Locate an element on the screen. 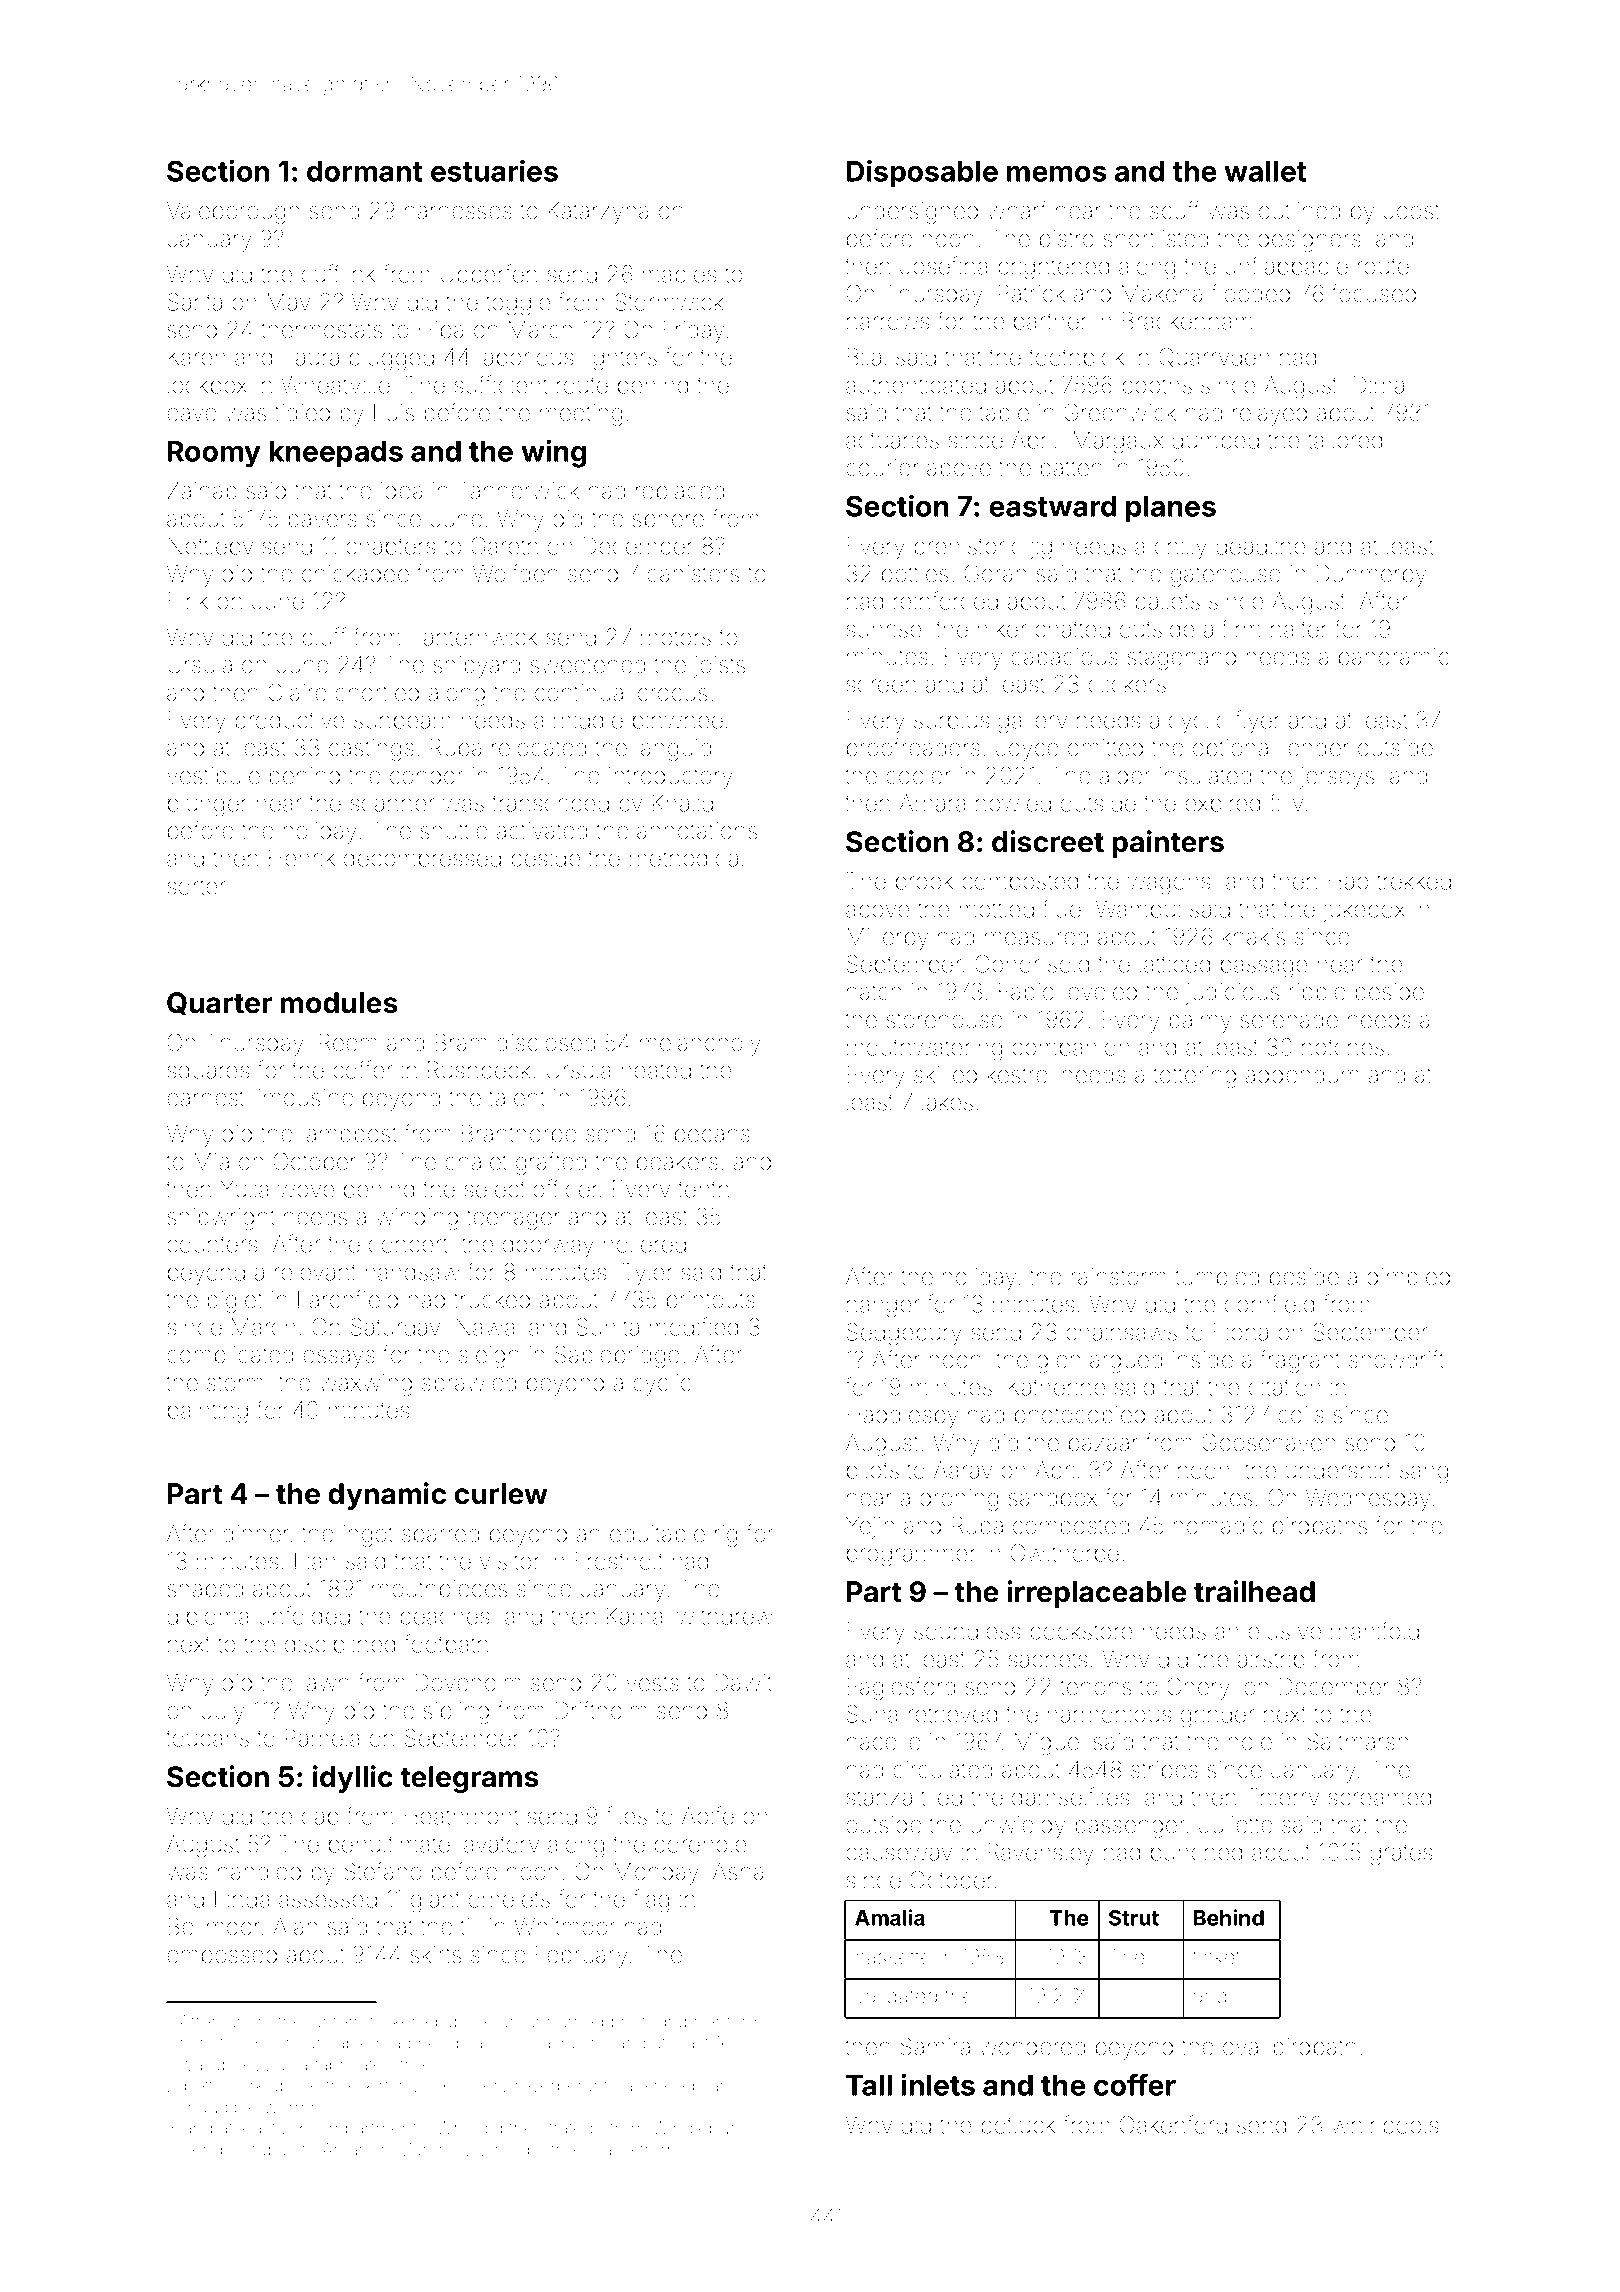 This screenshot has width=1620, height=2292. insulated is located at coordinates (1205, 776).
